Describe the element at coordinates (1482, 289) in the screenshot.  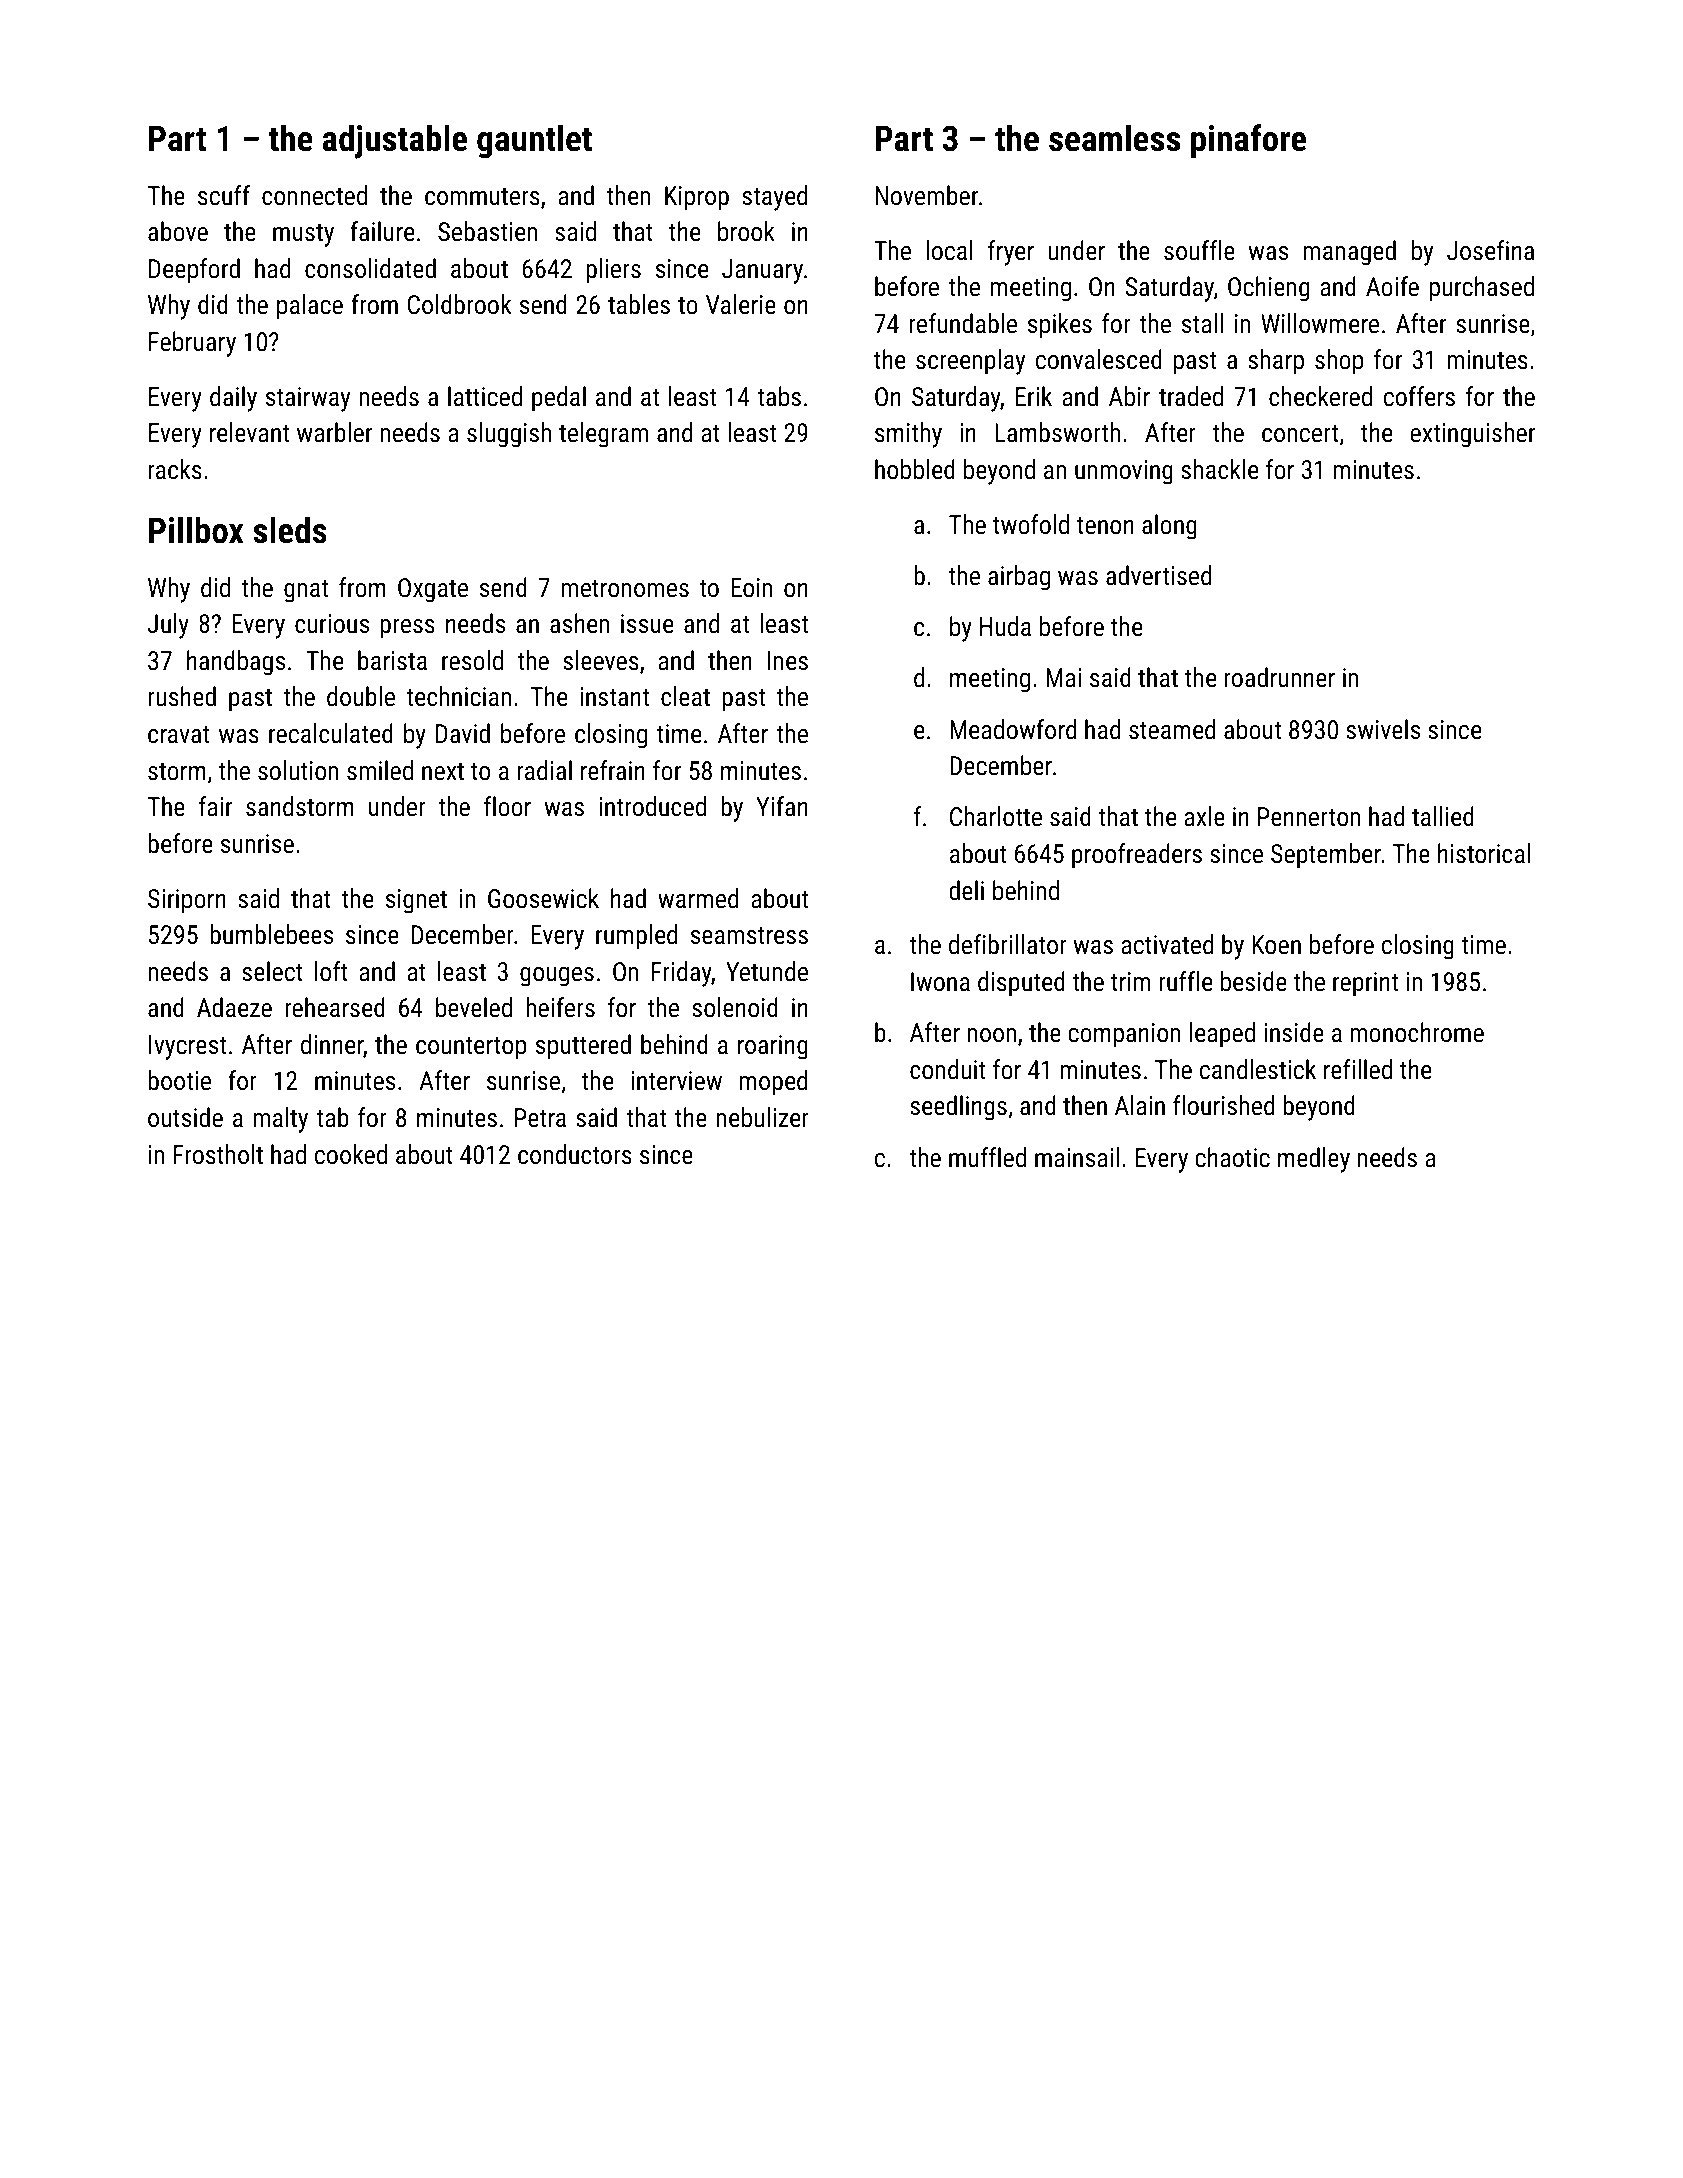
I see `purchased` at that location.
